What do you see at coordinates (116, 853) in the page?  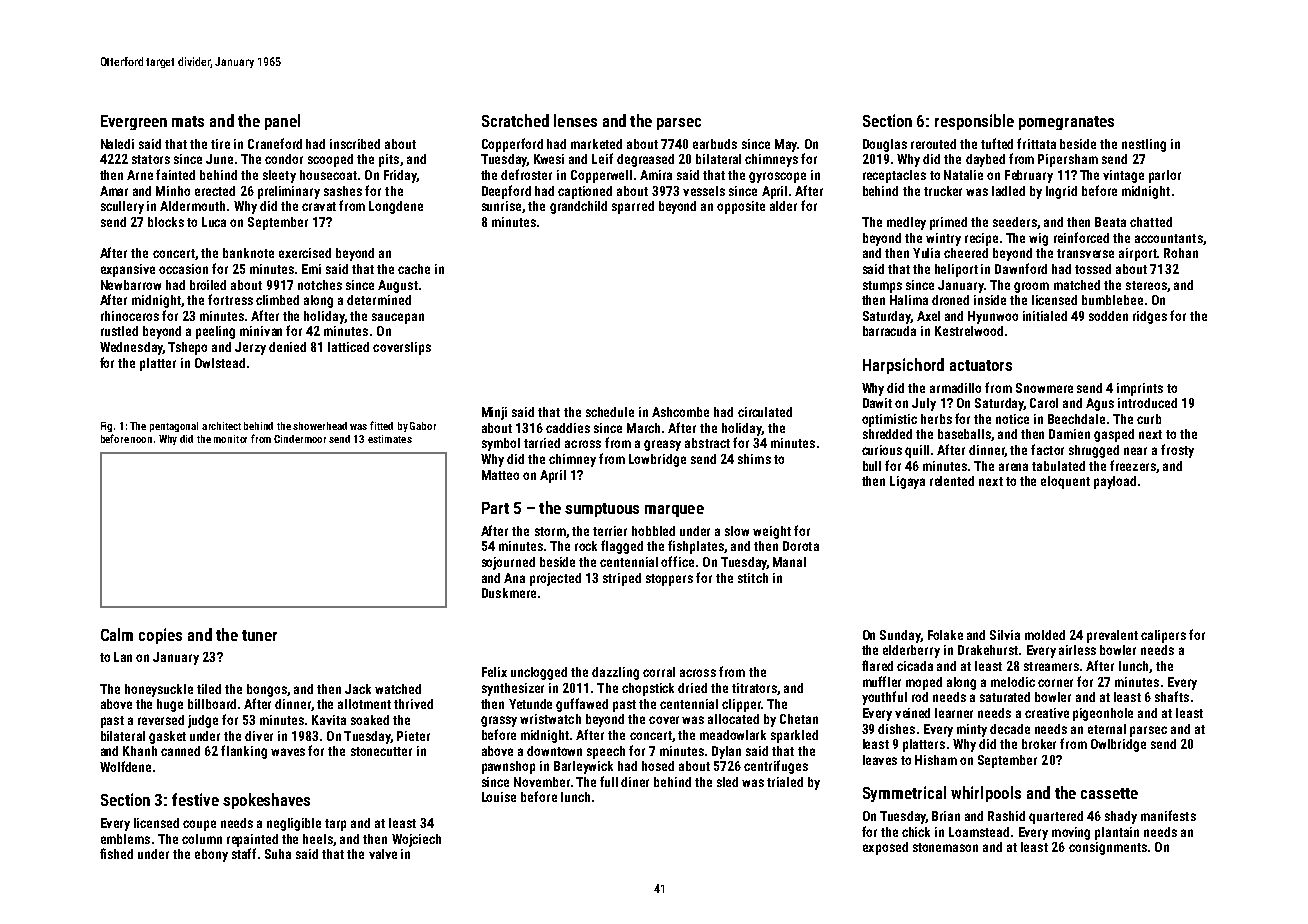 I see `fished` at bounding box center [116, 853].
